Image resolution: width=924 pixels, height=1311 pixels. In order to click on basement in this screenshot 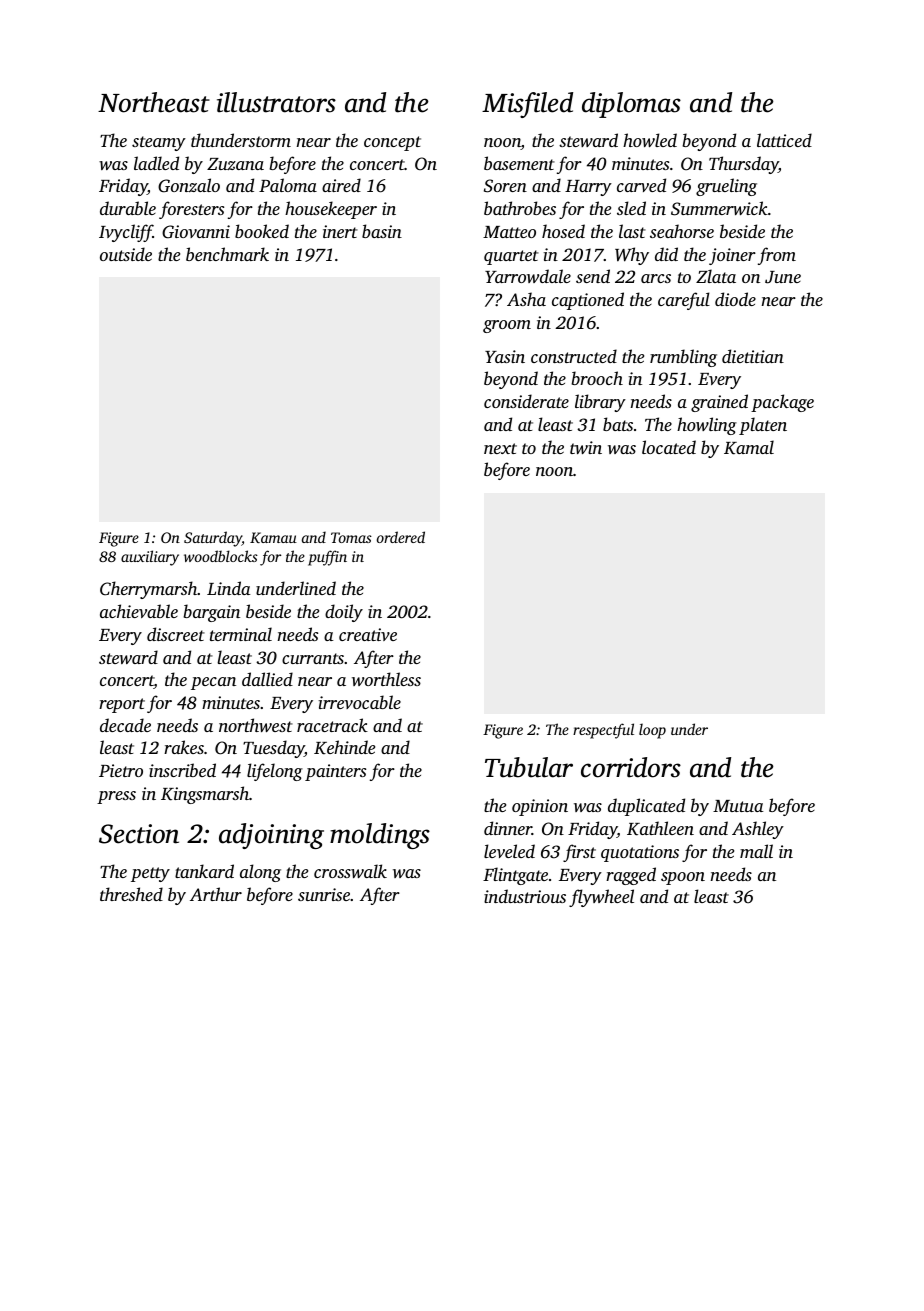, I will do `click(519, 163)`.
